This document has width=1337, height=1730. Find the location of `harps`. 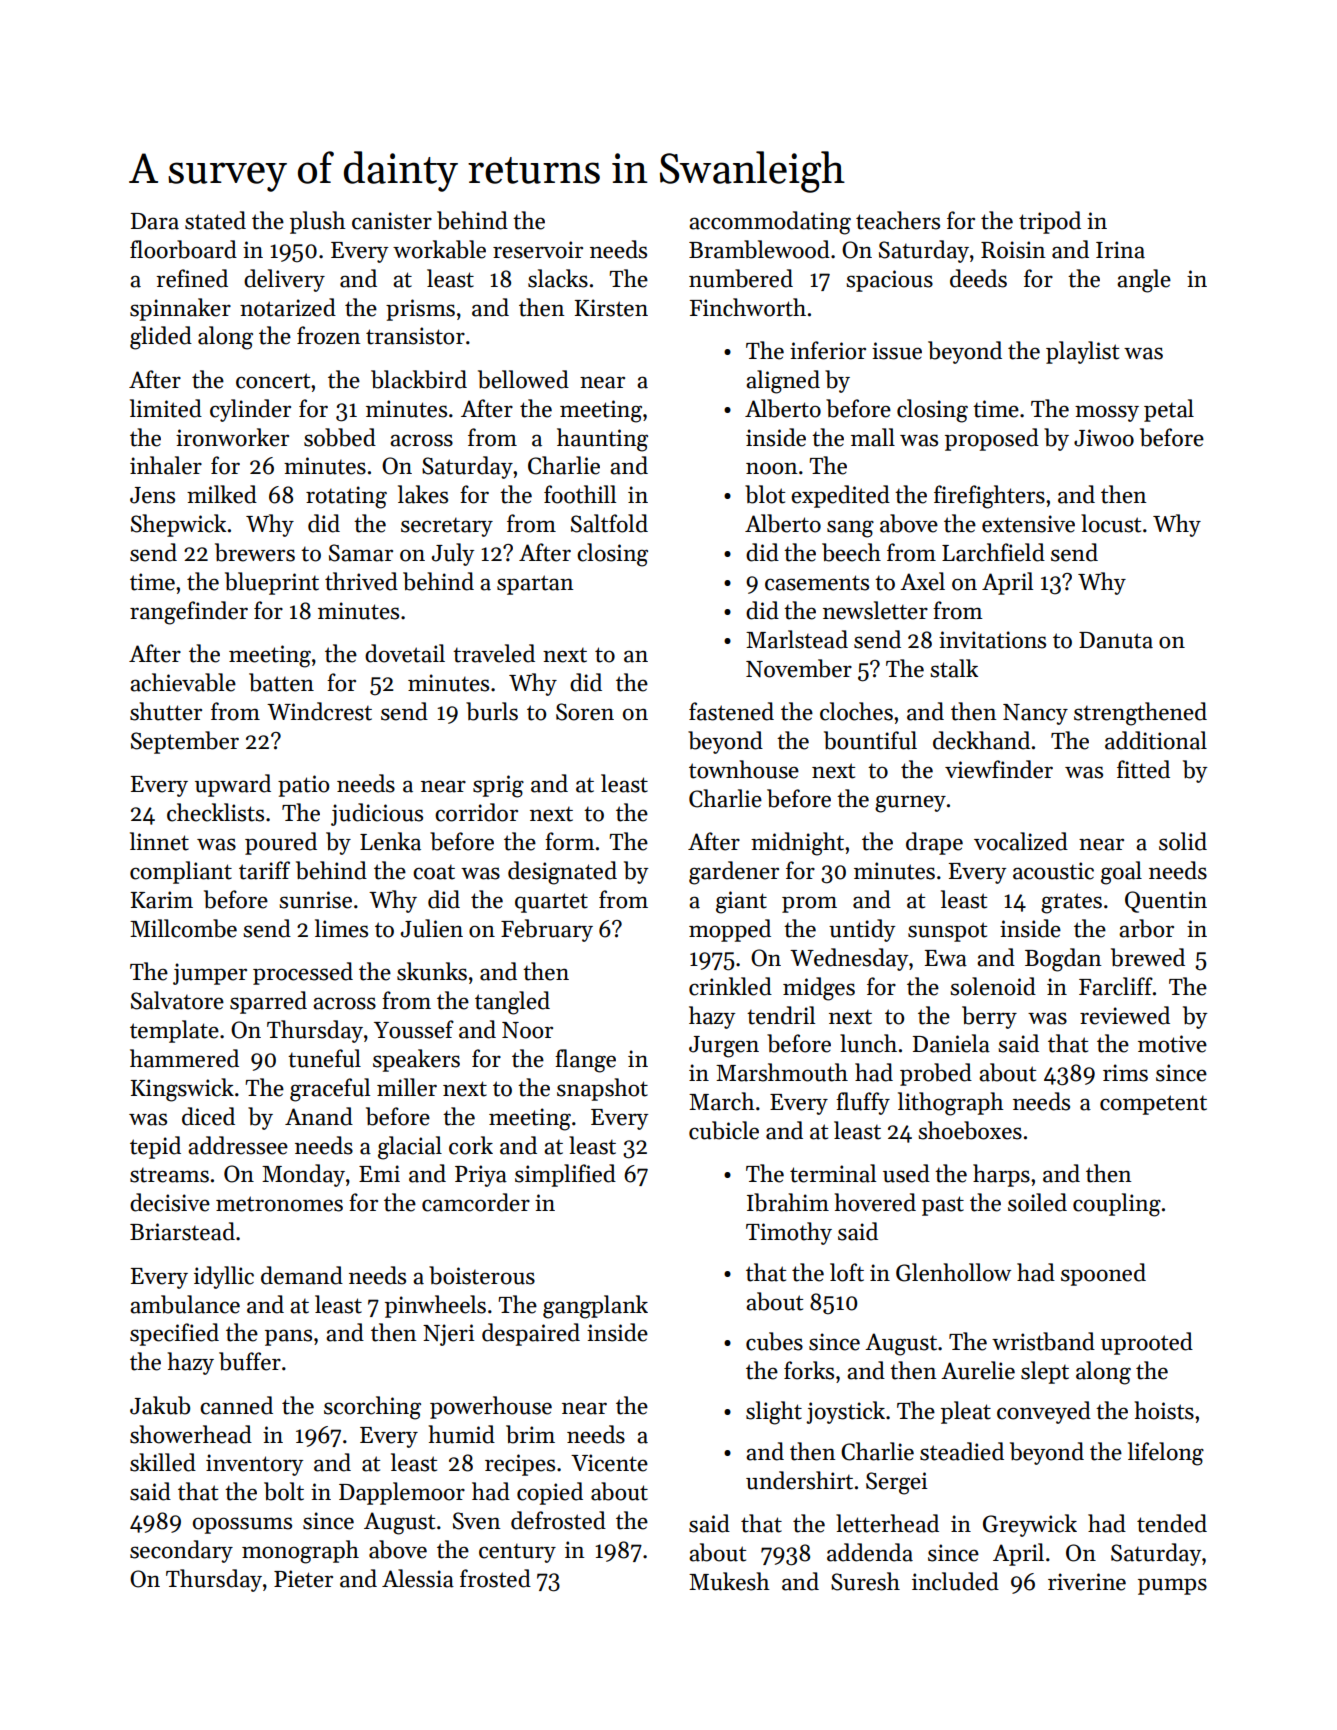

harps is located at coordinates (1001, 1175).
